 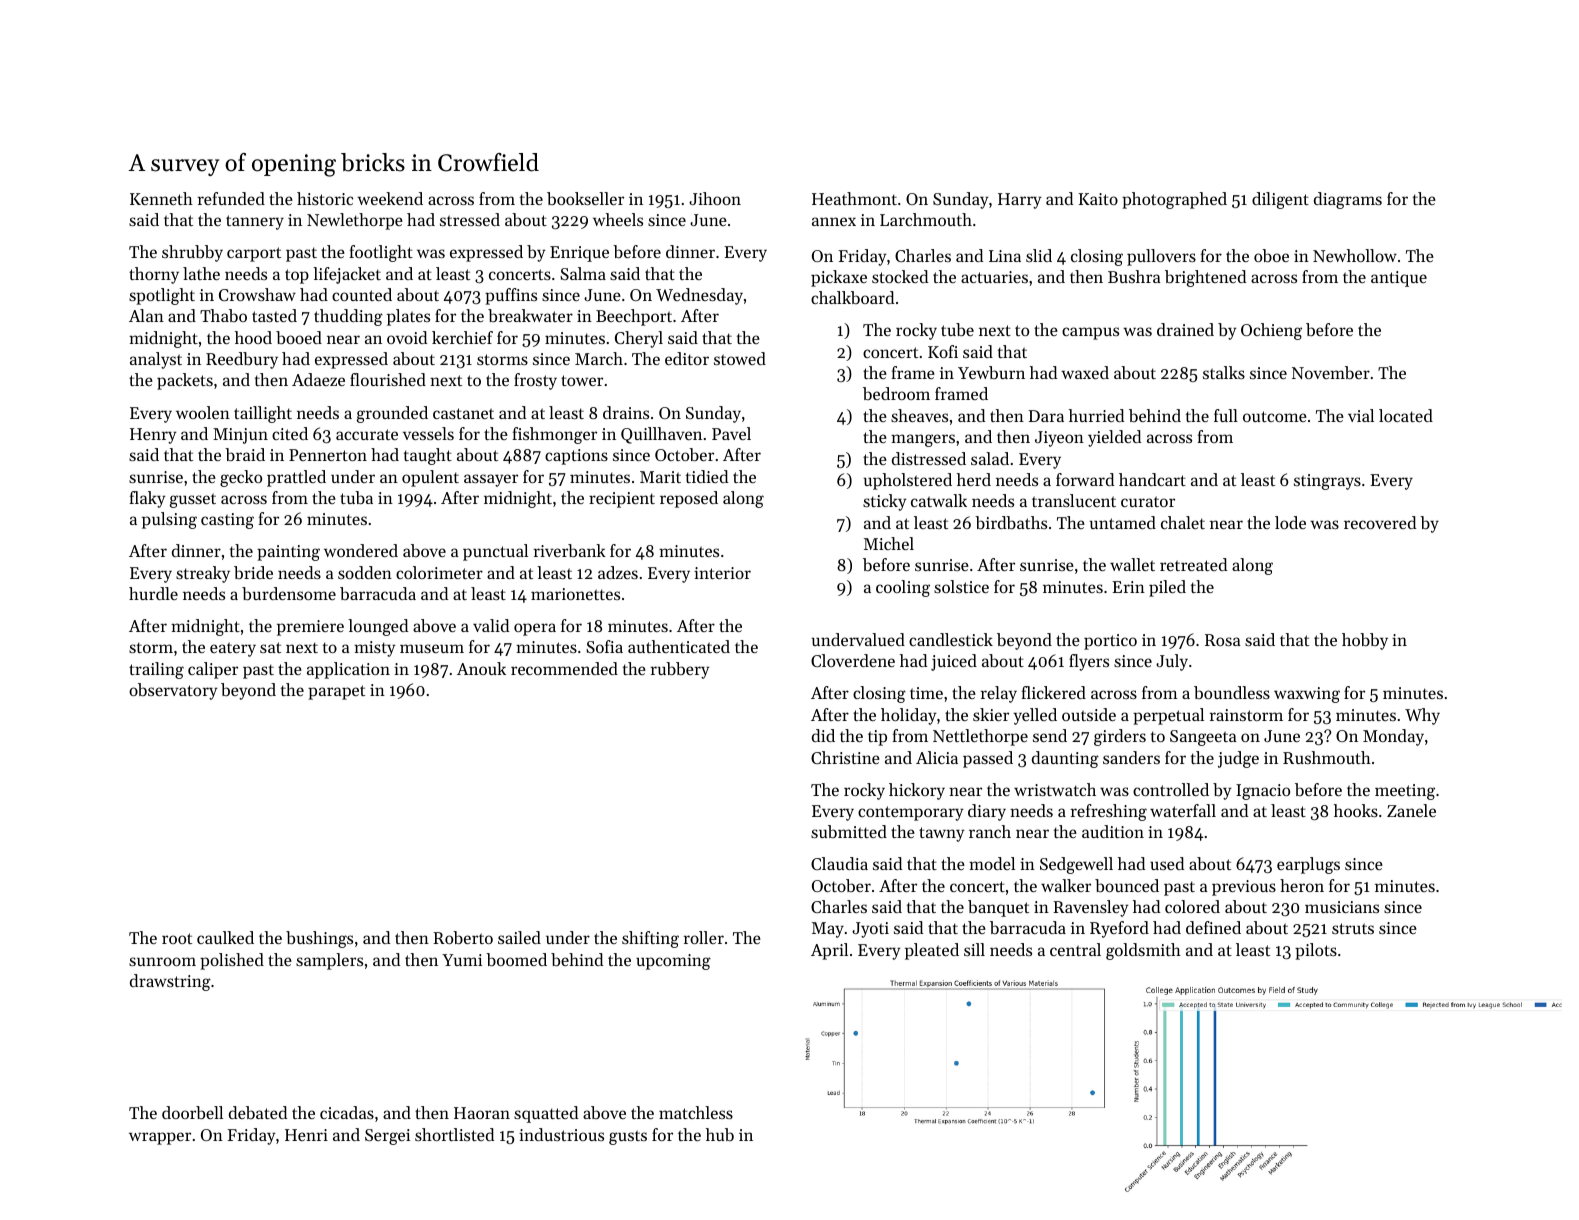 I want to click on wrapper, so click(x=160, y=1138).
